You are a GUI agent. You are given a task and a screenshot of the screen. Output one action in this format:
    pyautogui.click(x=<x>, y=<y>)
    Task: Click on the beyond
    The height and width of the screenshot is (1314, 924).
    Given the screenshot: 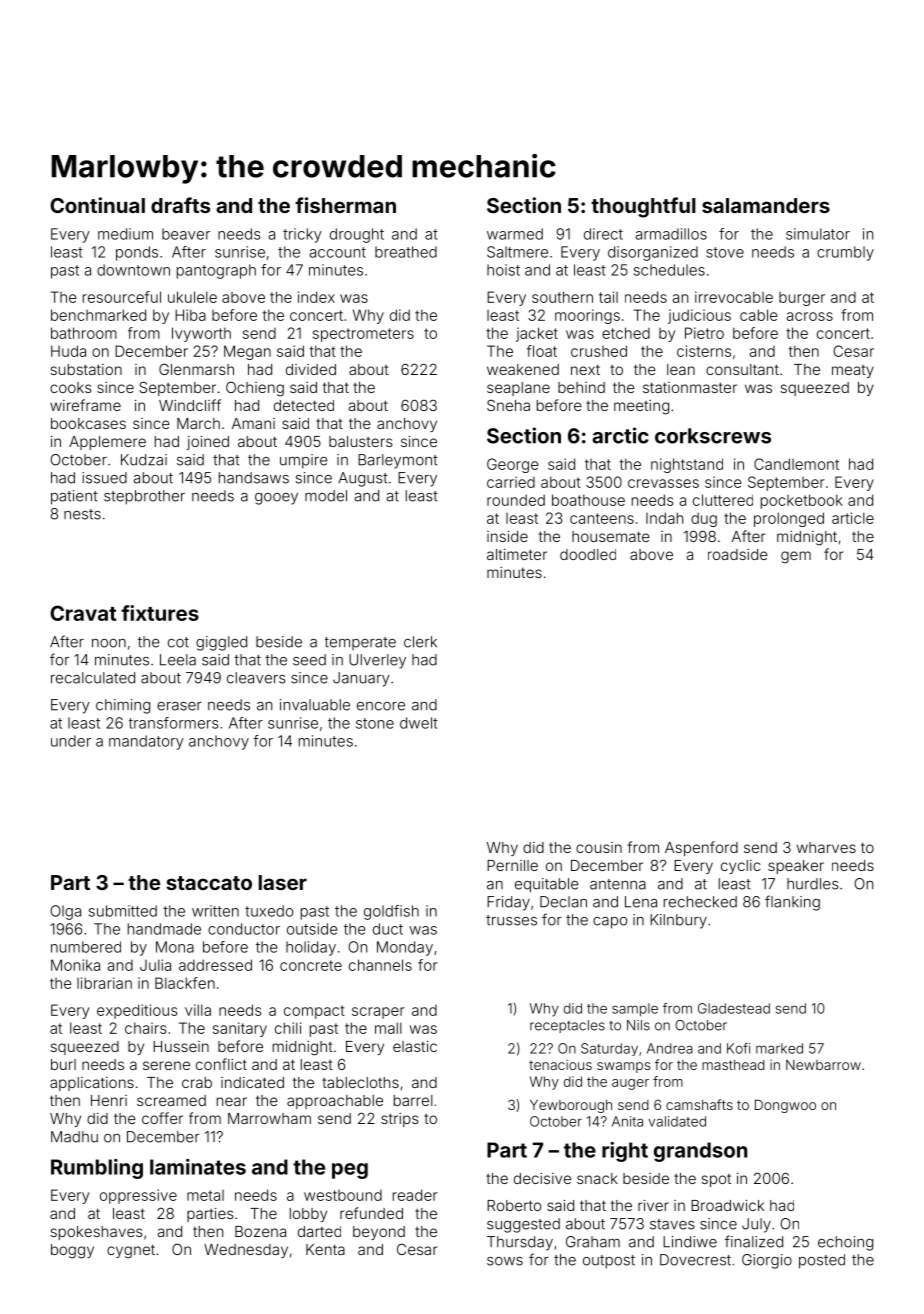 What is the action you would take?
    pyautogui.click(x=379, y=1233)
